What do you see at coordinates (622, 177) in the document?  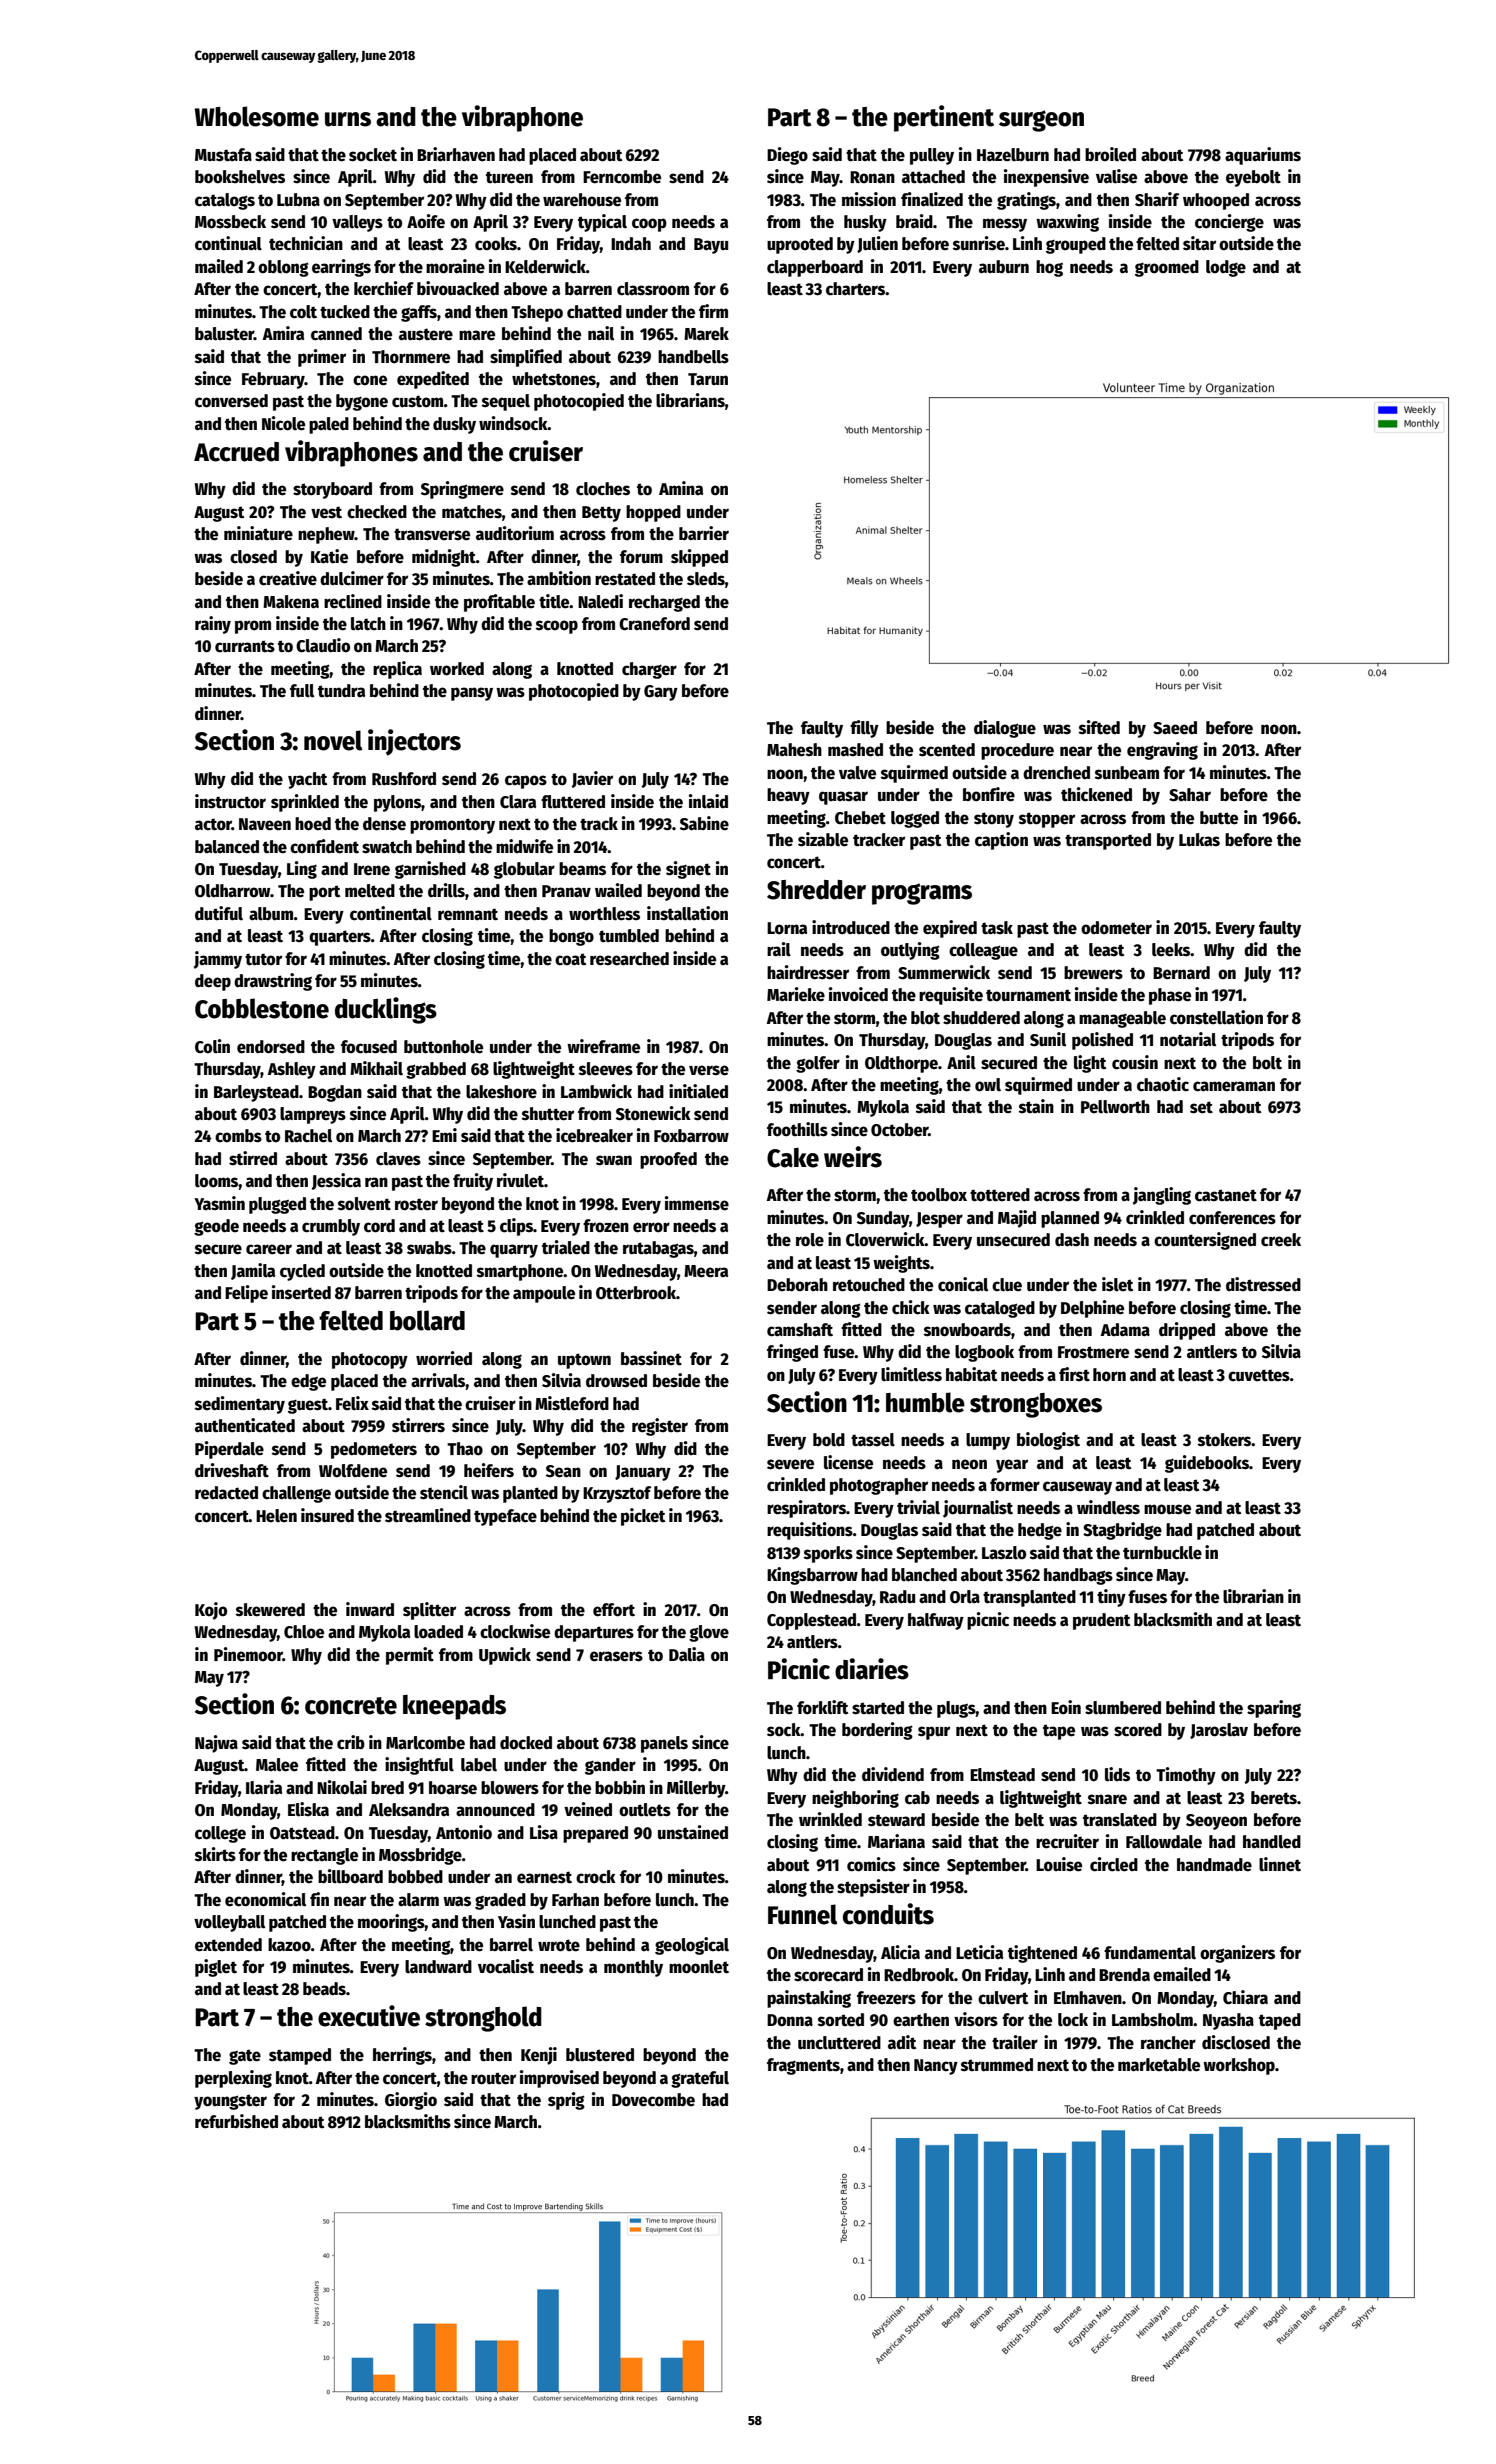 I see `Ferncombe` at bounding box center [622, 177].
